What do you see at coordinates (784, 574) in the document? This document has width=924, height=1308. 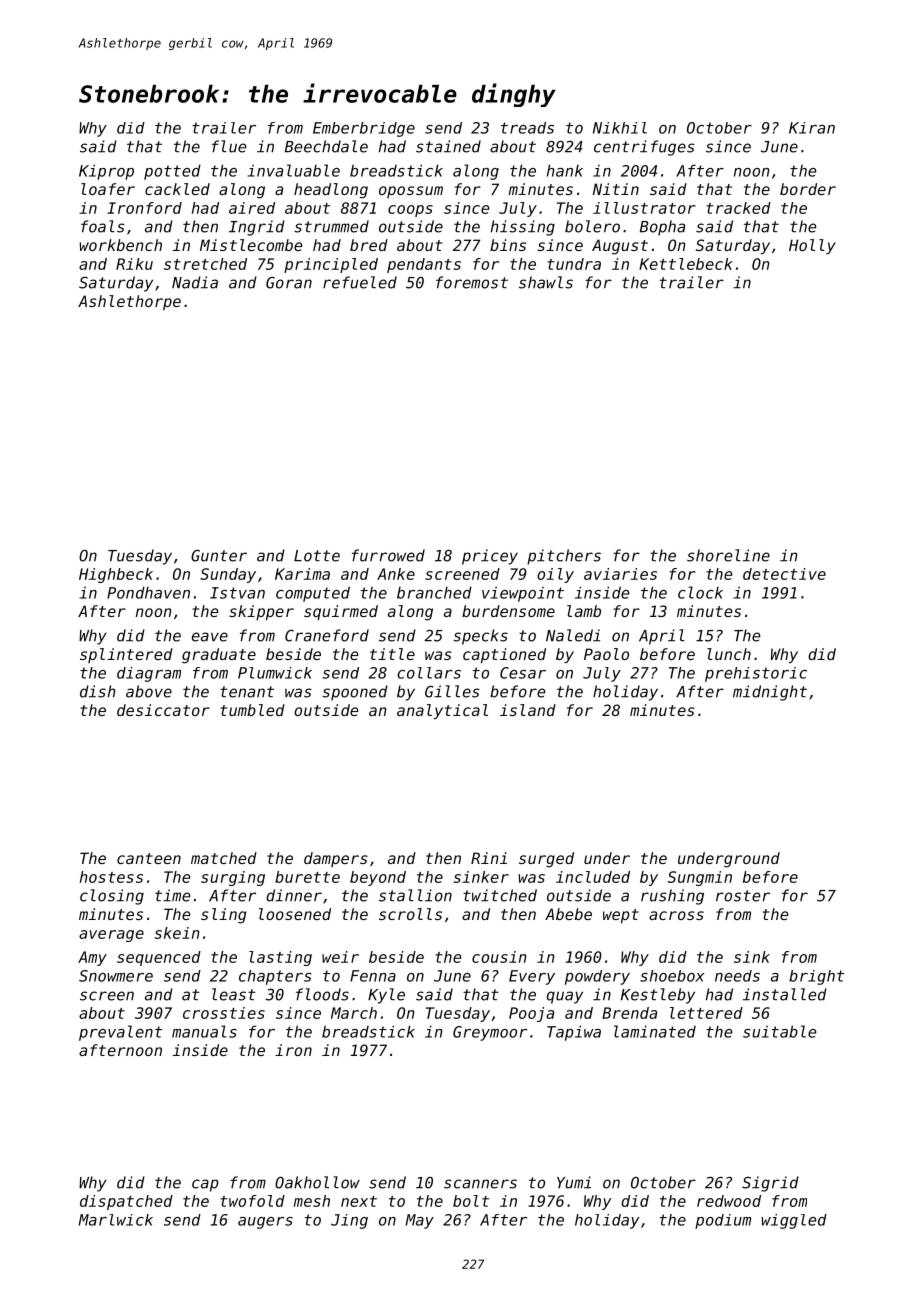 I see `detective` at bounding box center [784, 574].
